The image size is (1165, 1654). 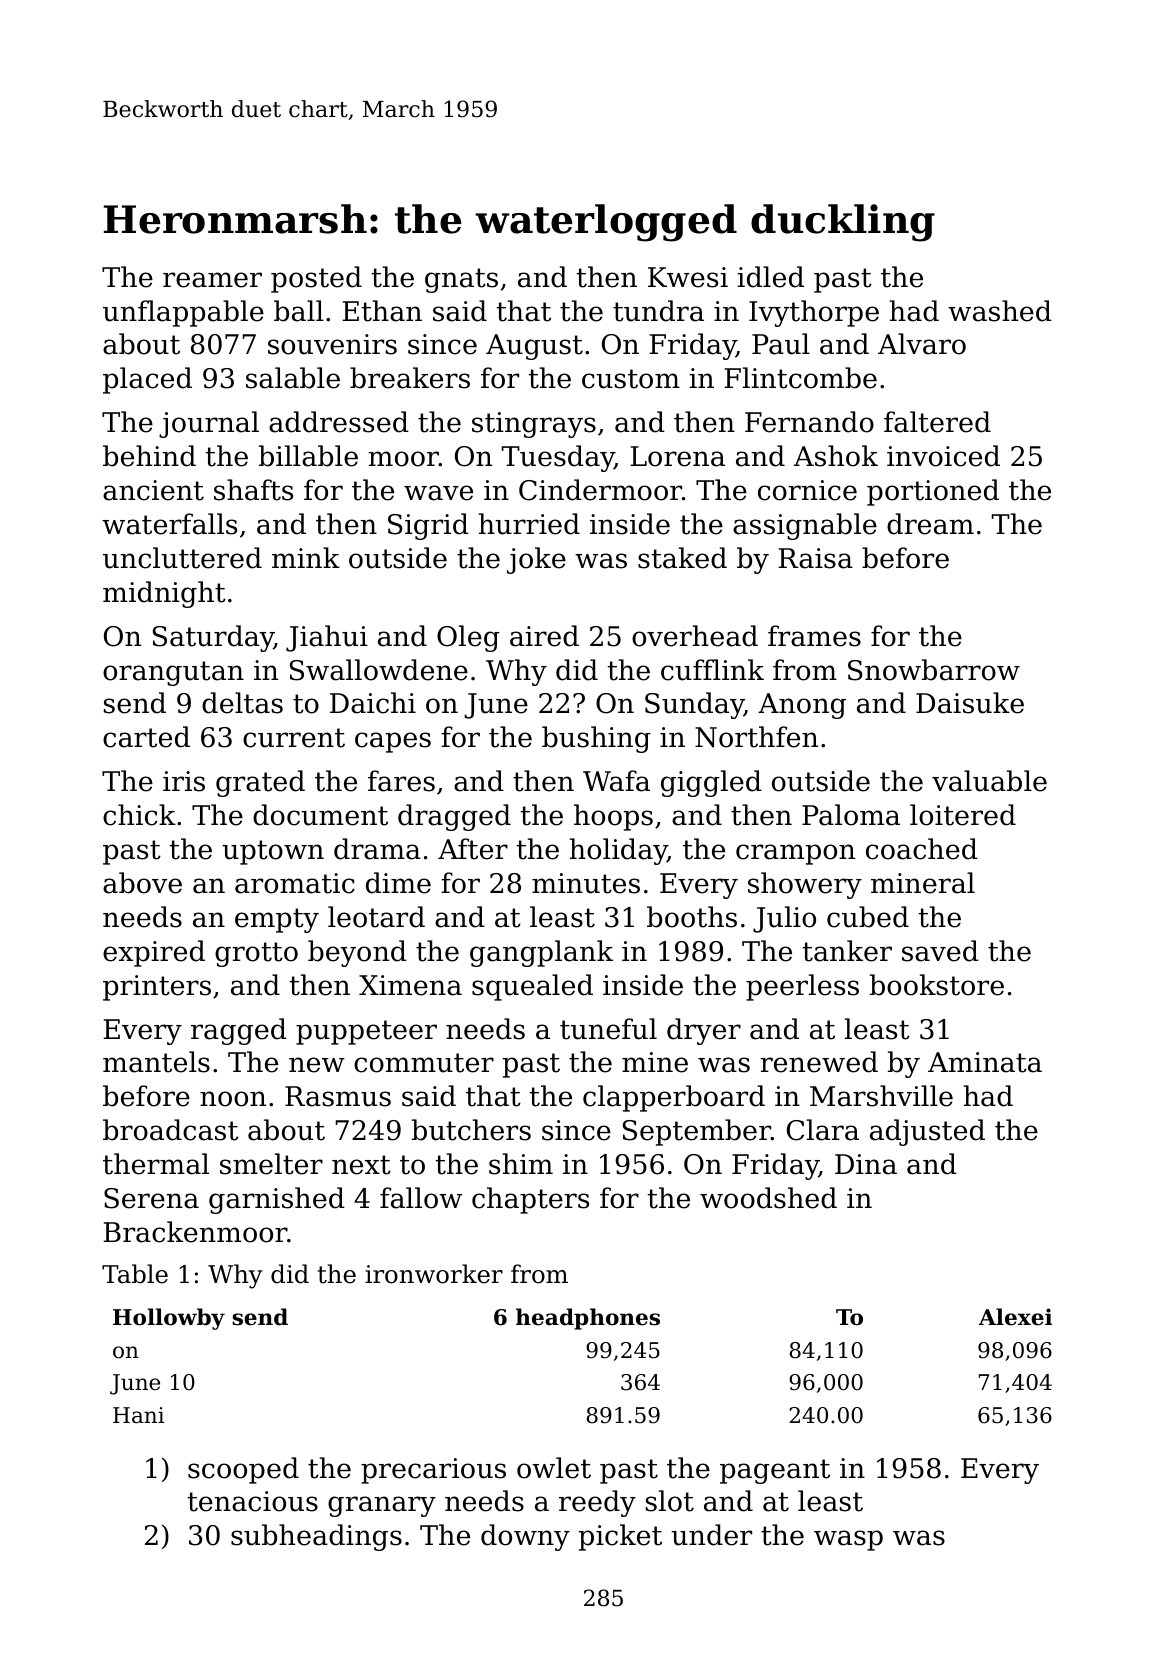 What do you see at coordinates (525, 1537) in the screenshot?
I see `downy` at bounding box center [525, 1537].
